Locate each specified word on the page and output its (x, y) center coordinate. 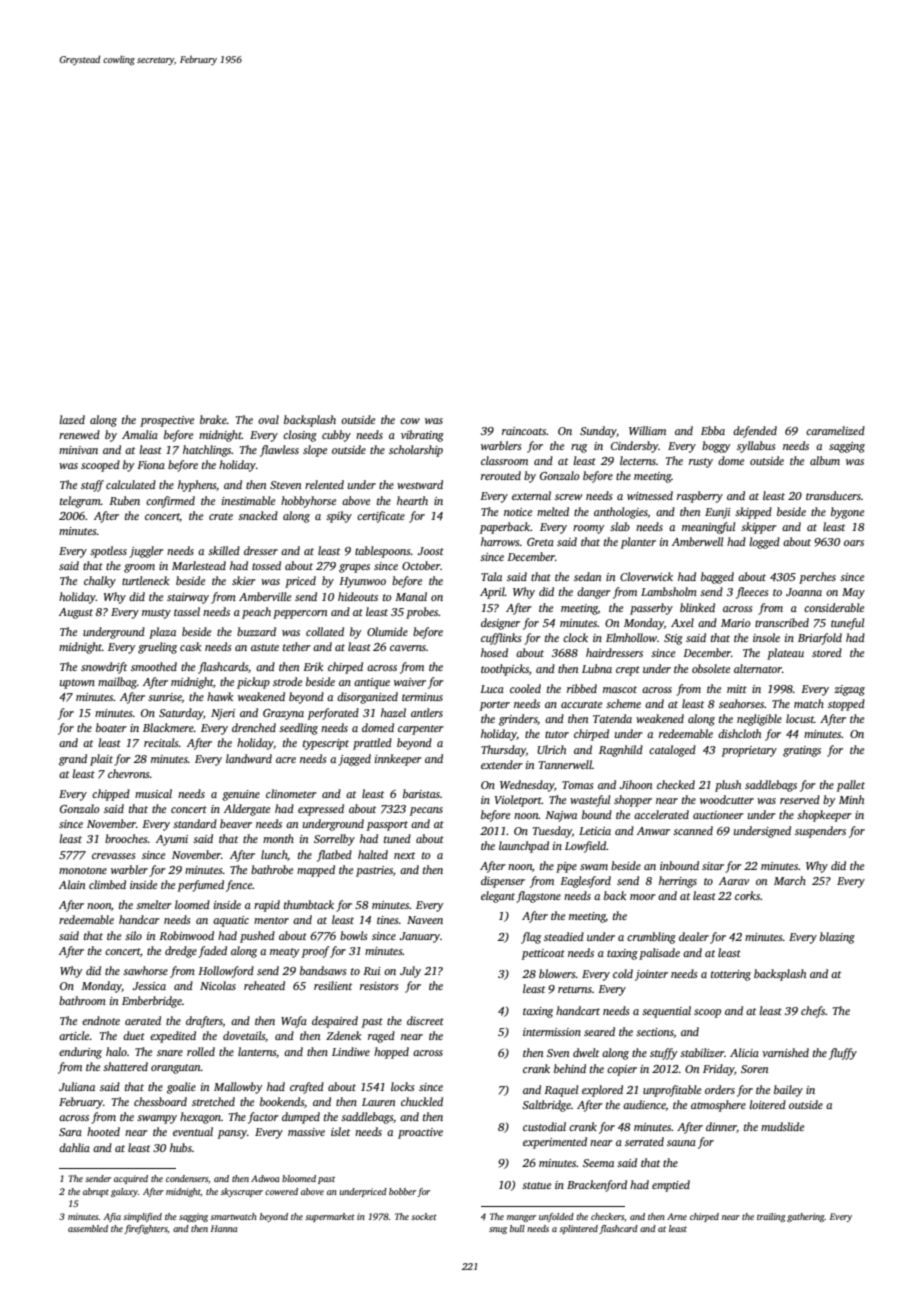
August (76, 613)
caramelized (835, 430)
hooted (103, 1131)
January (420, 937)
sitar (713, 866)
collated (325, 631)
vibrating (422, 436)
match (809, 703)
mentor (271, 920)
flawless (279, 451)
